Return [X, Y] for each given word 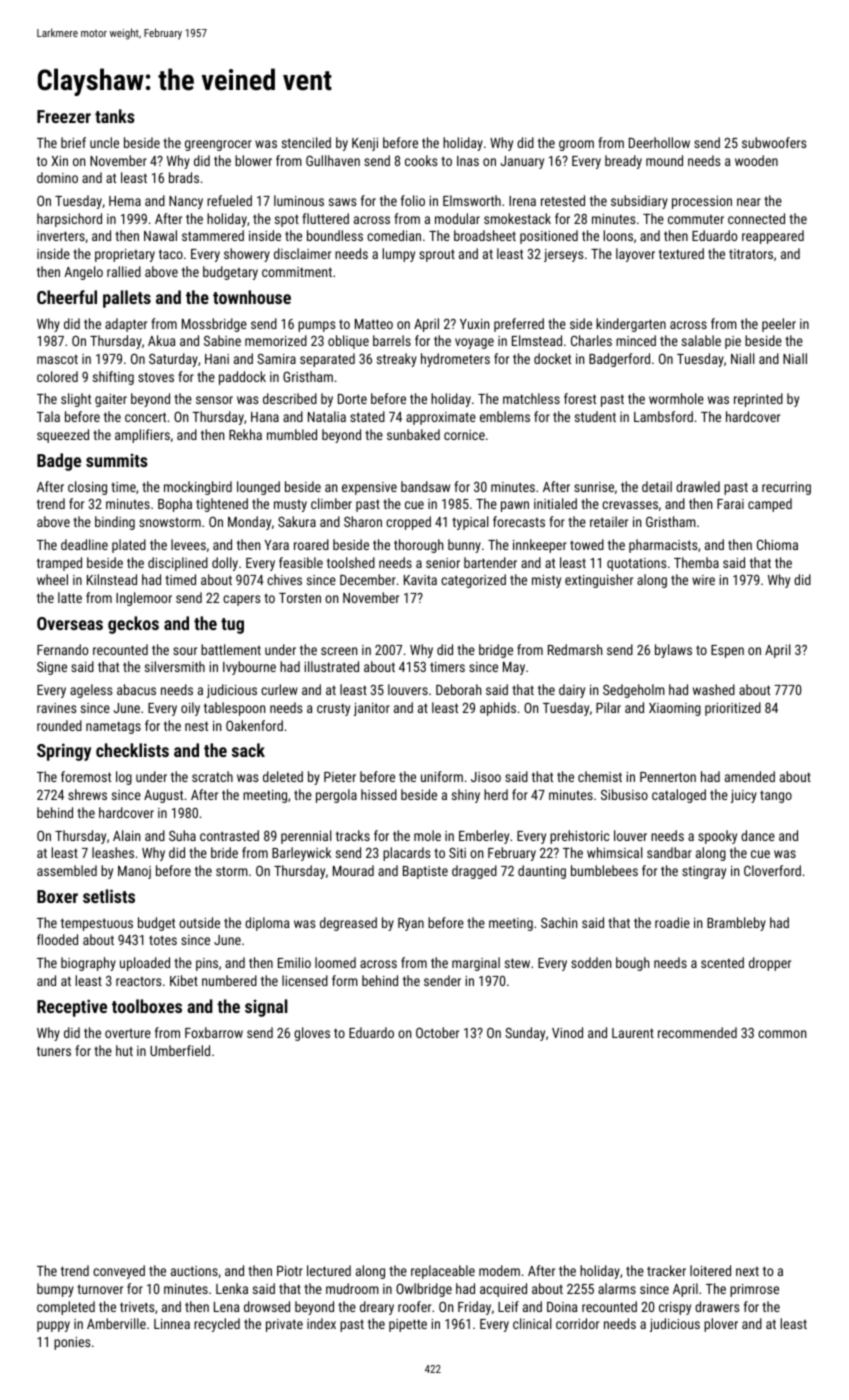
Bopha [175, 505]
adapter [126, 325]
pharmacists [663, 546]
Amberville [116, 1323]
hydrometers [455, 360]
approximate [441, 418]
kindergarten [631, 325]
